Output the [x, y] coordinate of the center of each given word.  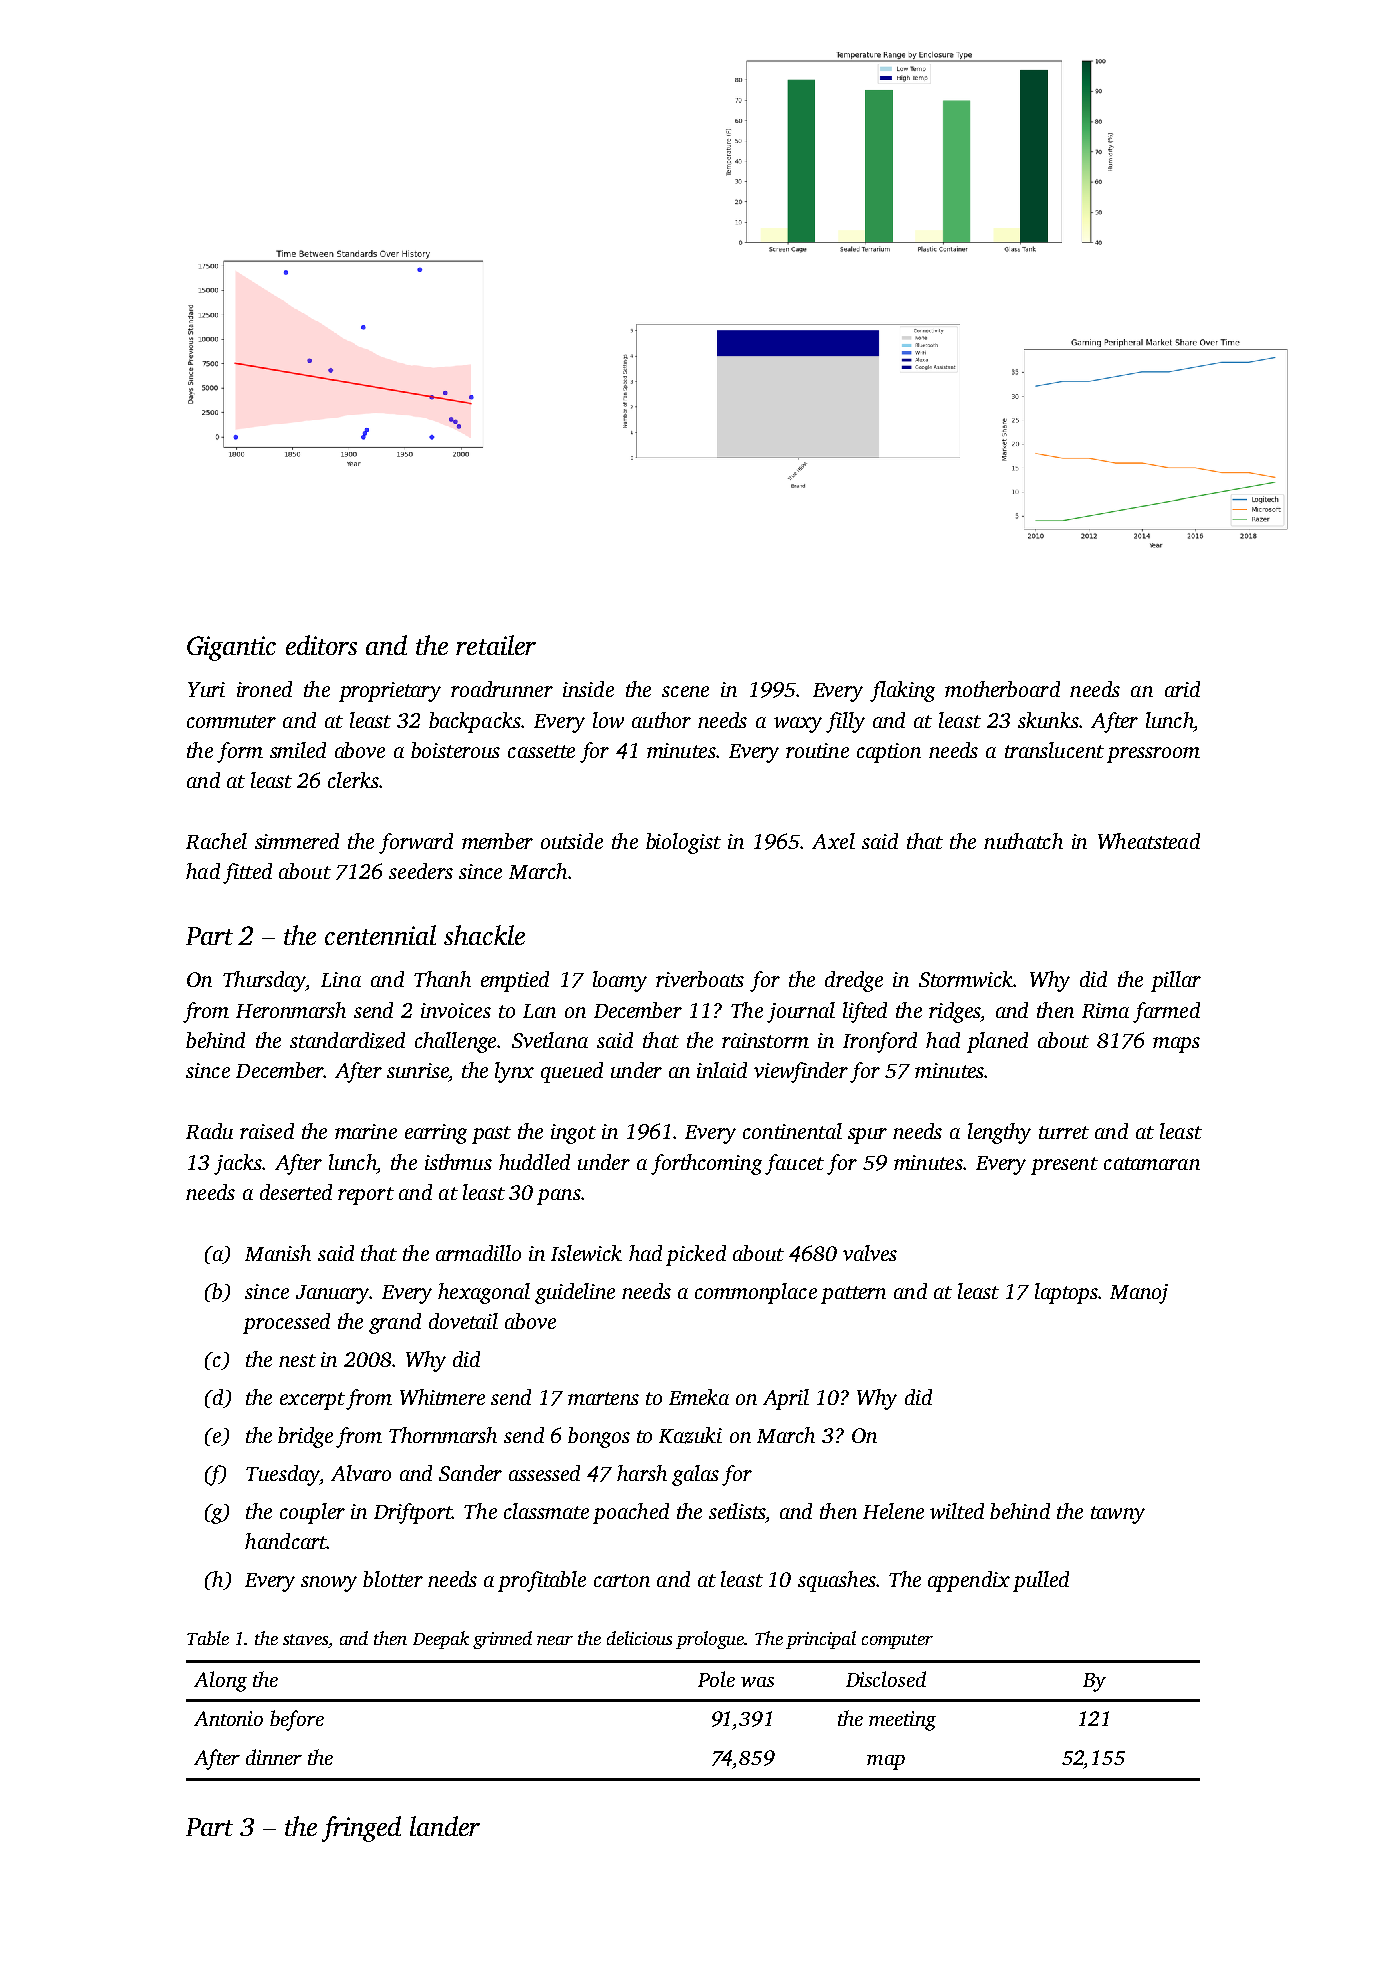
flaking [902, 691]
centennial [380, 935]
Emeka [699, 1397]
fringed [361, 1829]
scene [685, 691]
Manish [278, 1253]
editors [321, 645]
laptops [1066, 1293]
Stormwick [966, 979]
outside [572, 841]
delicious [639, 1638]
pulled [1041, 1581]
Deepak [441, 1640]
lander [445, 1826]
